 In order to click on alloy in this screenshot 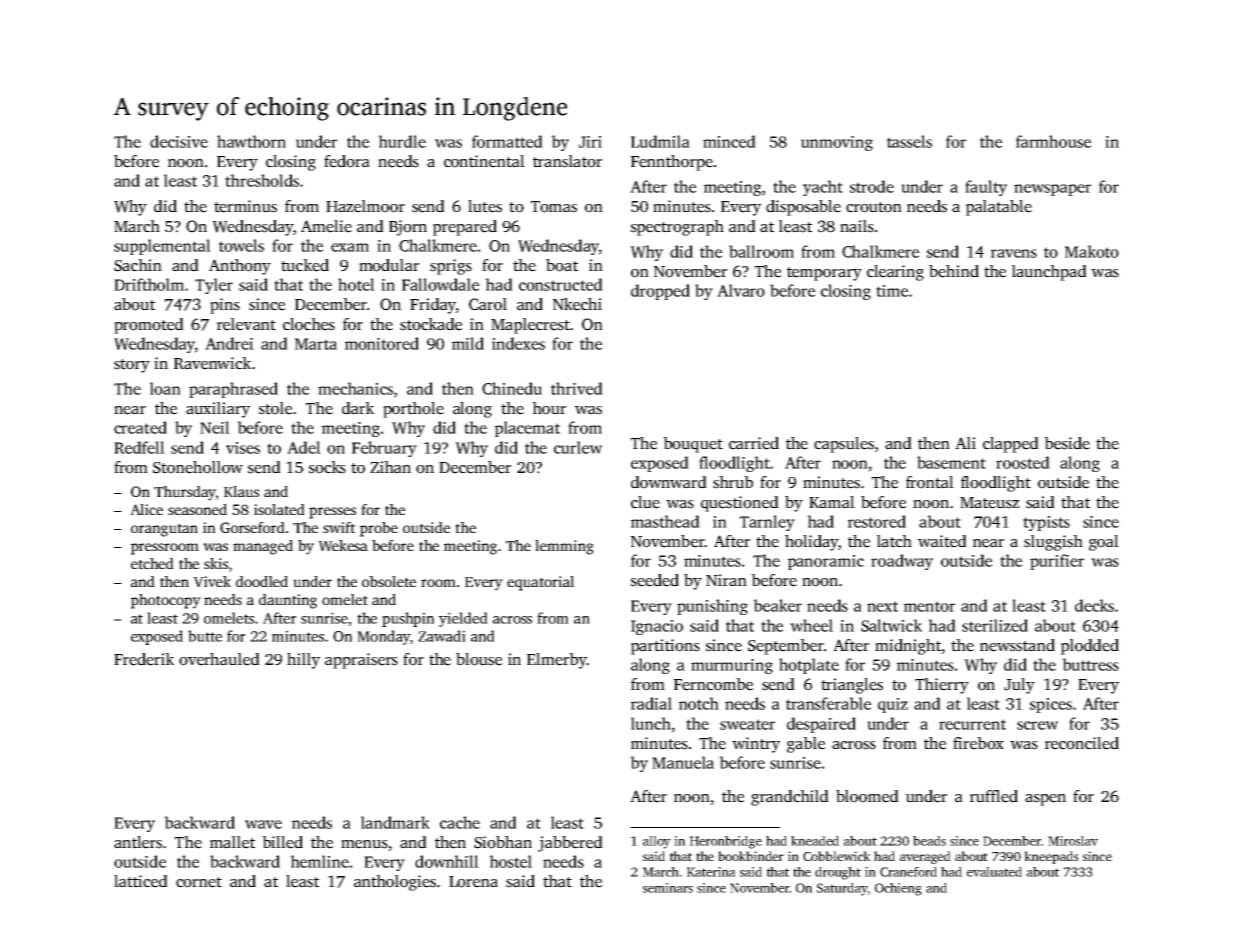, I will do `click(657, 842)`.
